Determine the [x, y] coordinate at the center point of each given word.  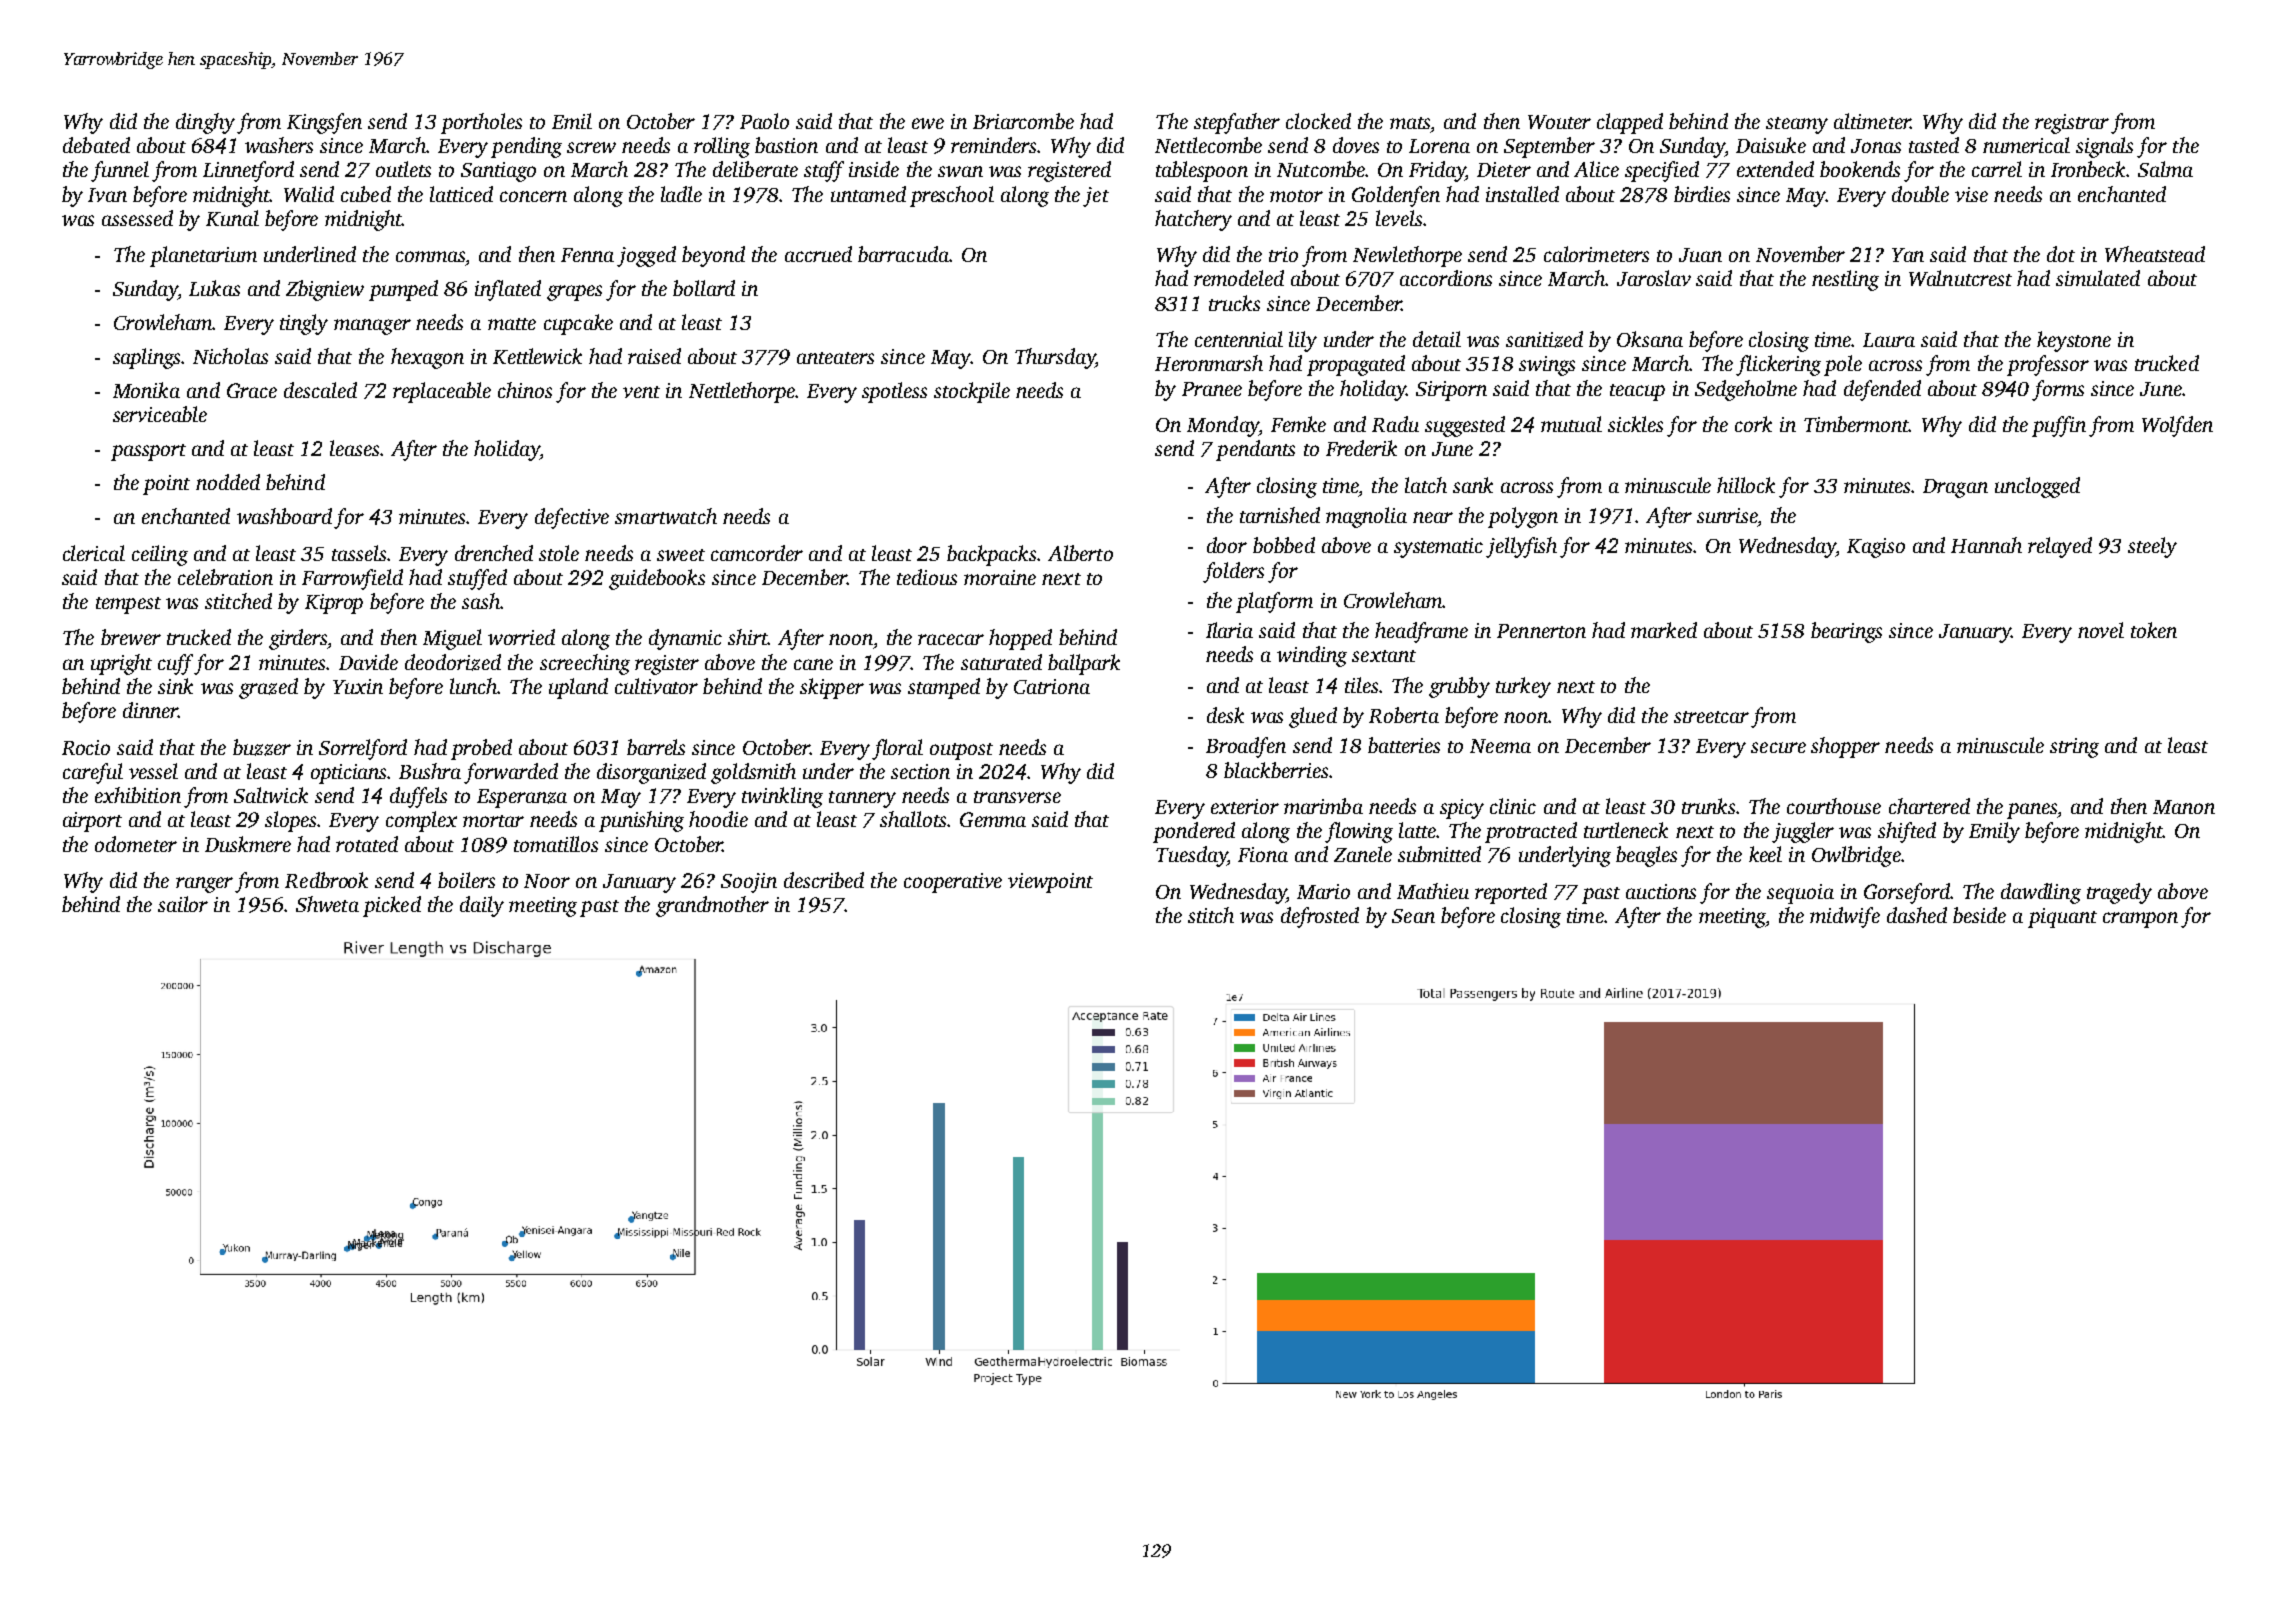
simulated [2098, 278]
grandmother [712, 906]
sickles [1635, 424]
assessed [137, 218]
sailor [183, 904]
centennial [1239, 339]
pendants [1255, 450]
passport [148, 452]
